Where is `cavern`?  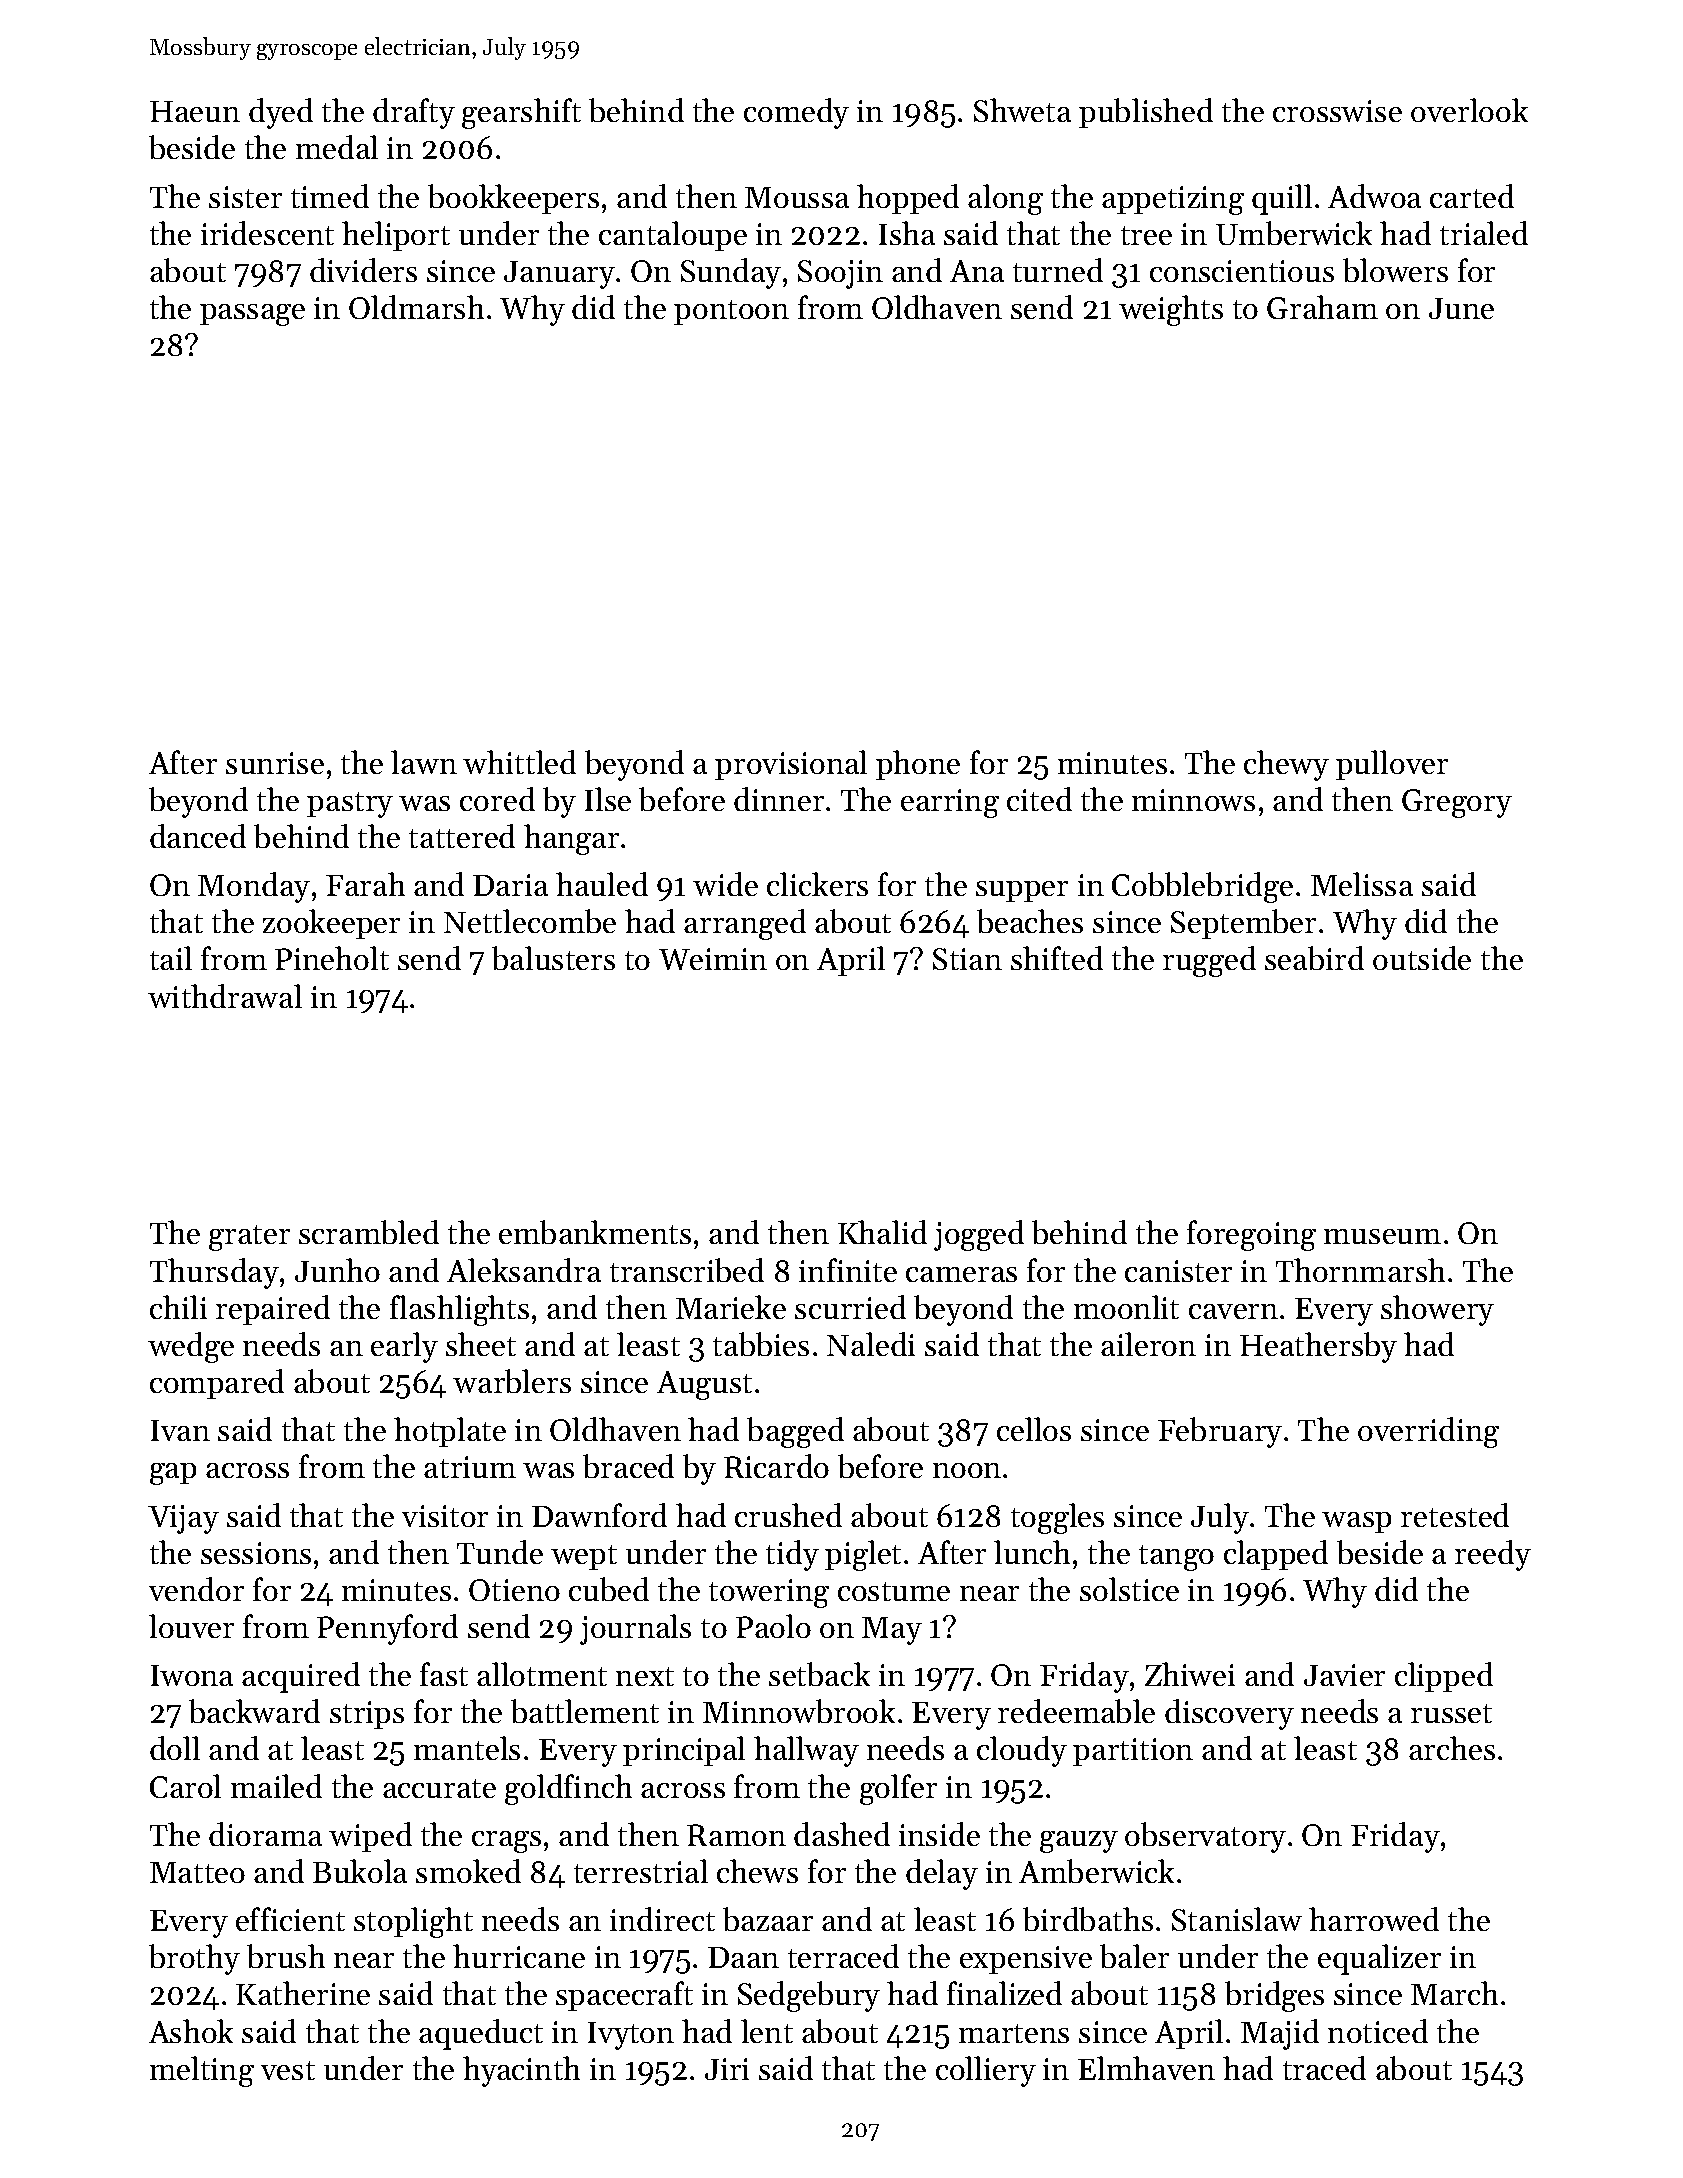
cavern is located at coordinates (1233, 1311).
